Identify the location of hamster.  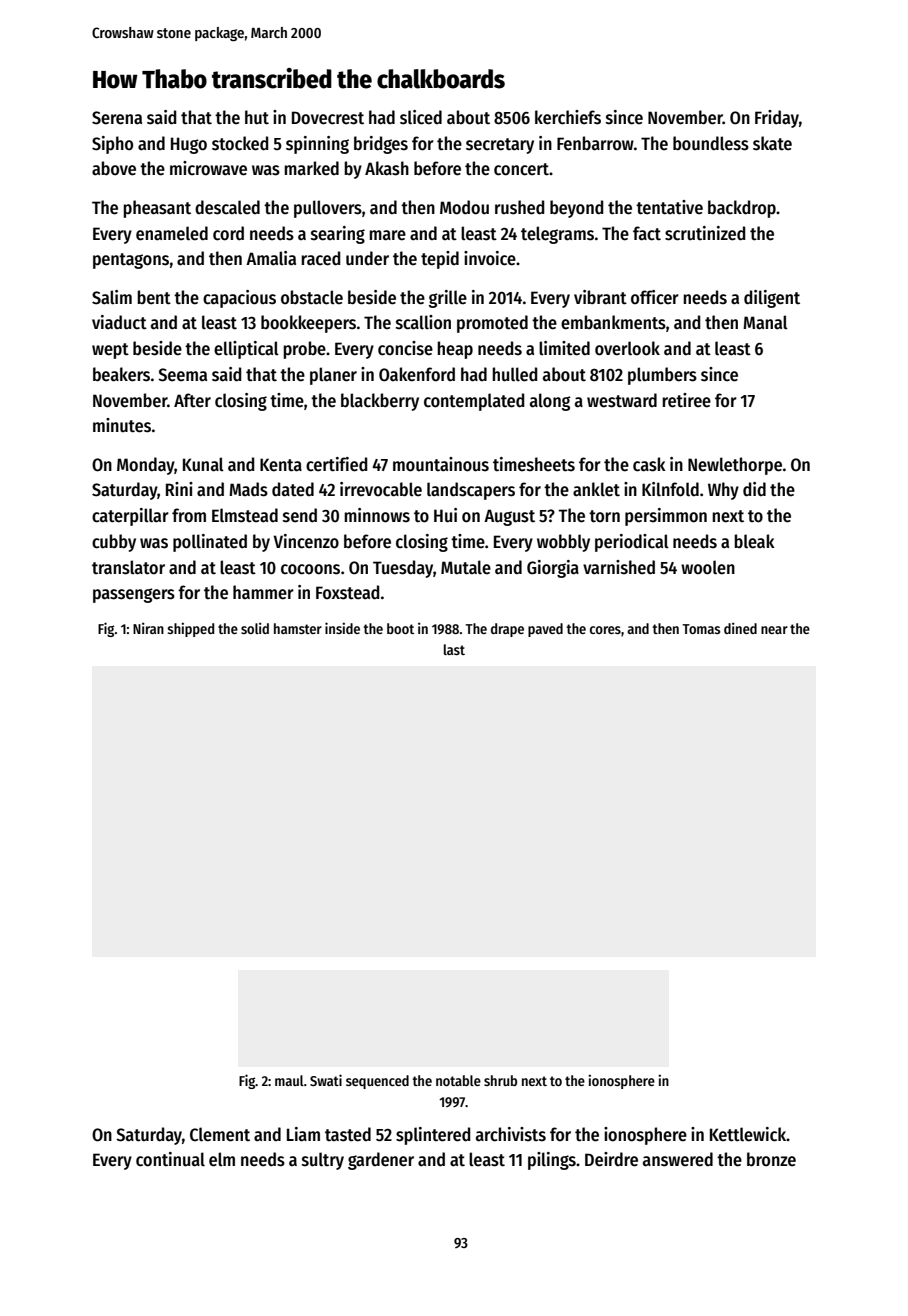
(298, 628).
